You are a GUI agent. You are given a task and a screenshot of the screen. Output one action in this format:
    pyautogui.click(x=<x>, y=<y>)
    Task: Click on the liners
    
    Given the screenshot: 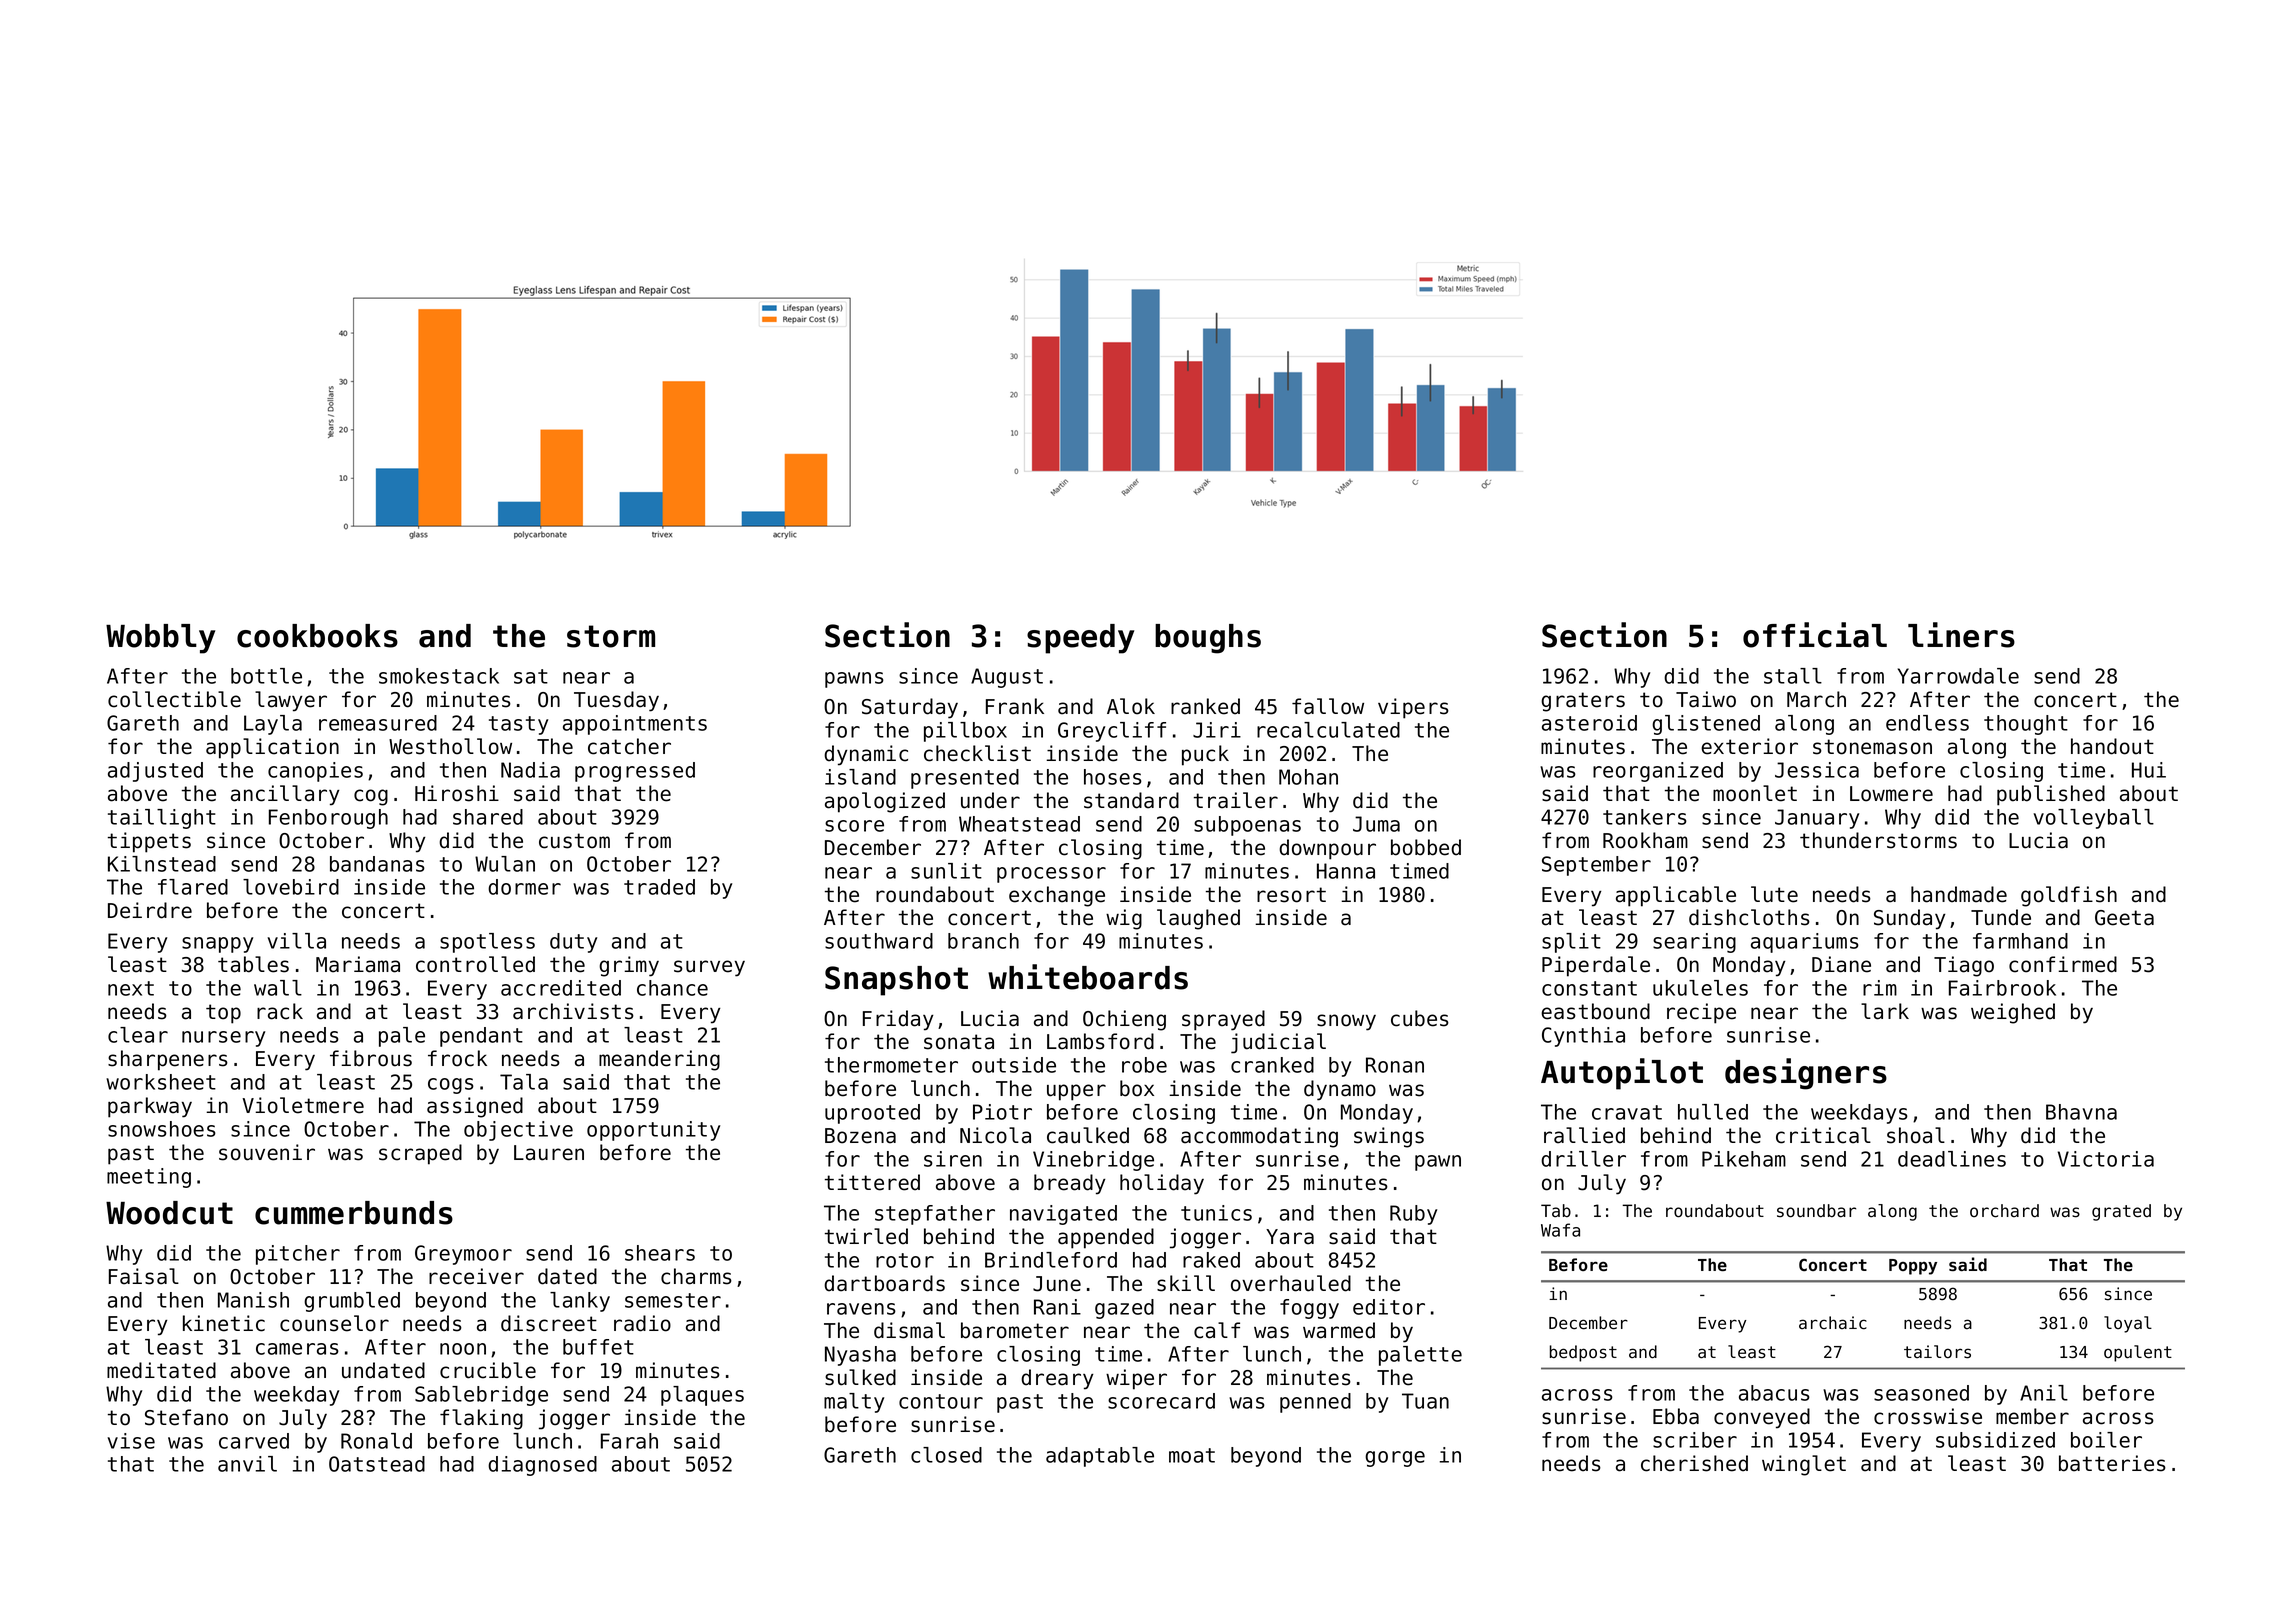 What is the action you would take?
    pyautogui.click(x=1961, y=635)
